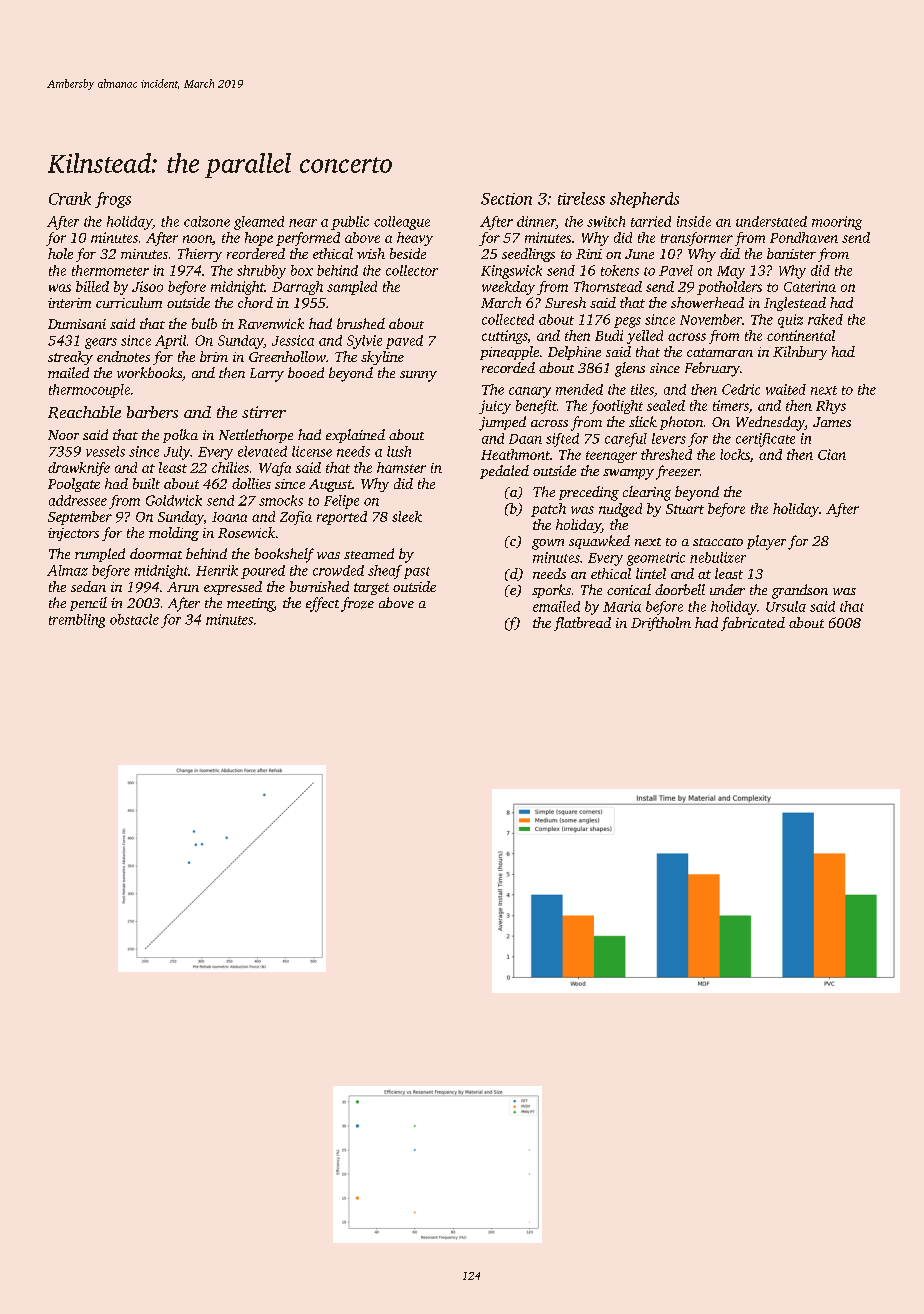  What do you see at coordinates (350, 223) in the page?
I see `public` at bounding box center [350, 223].
